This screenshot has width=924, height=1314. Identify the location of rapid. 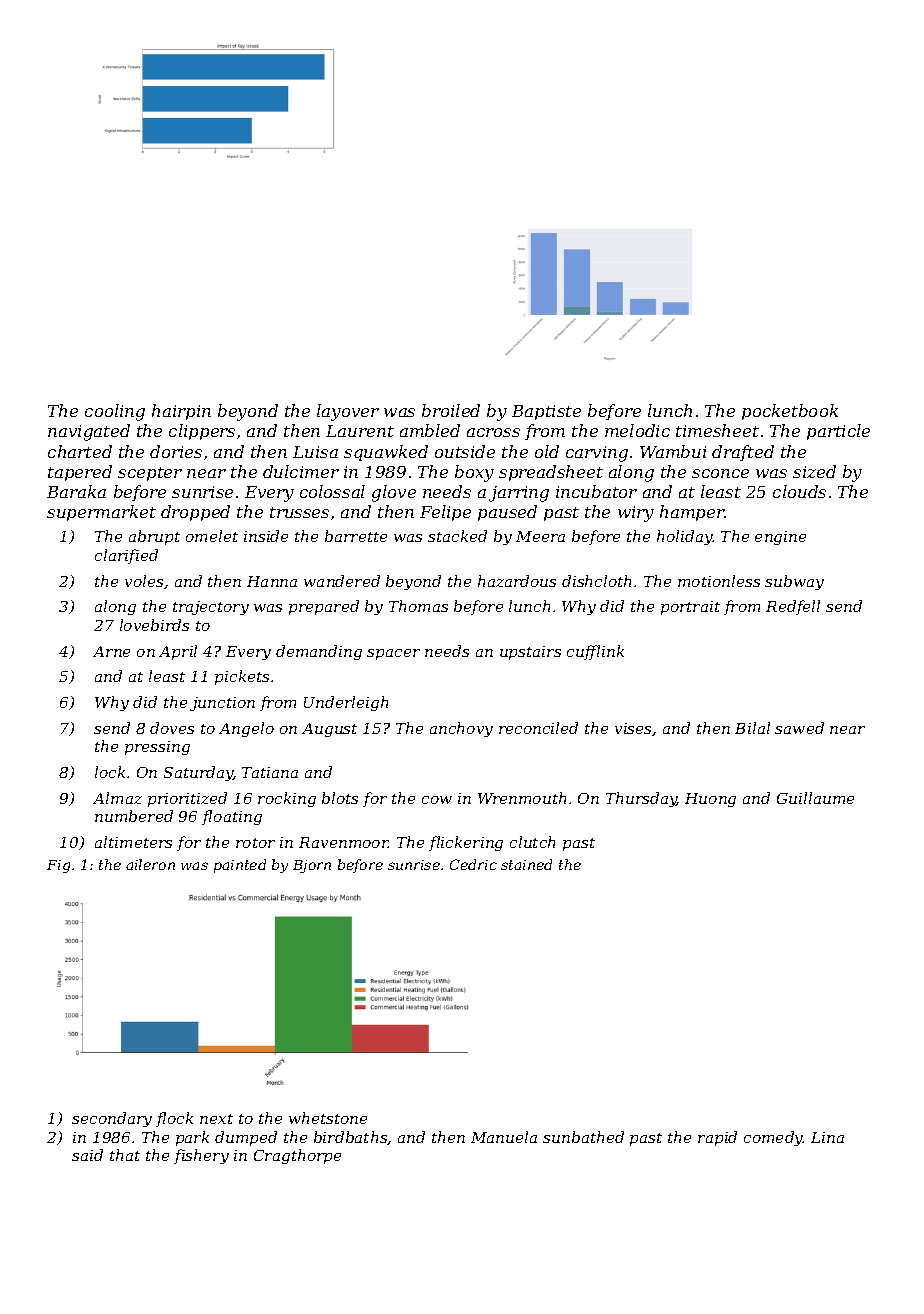
(717, 1138).
